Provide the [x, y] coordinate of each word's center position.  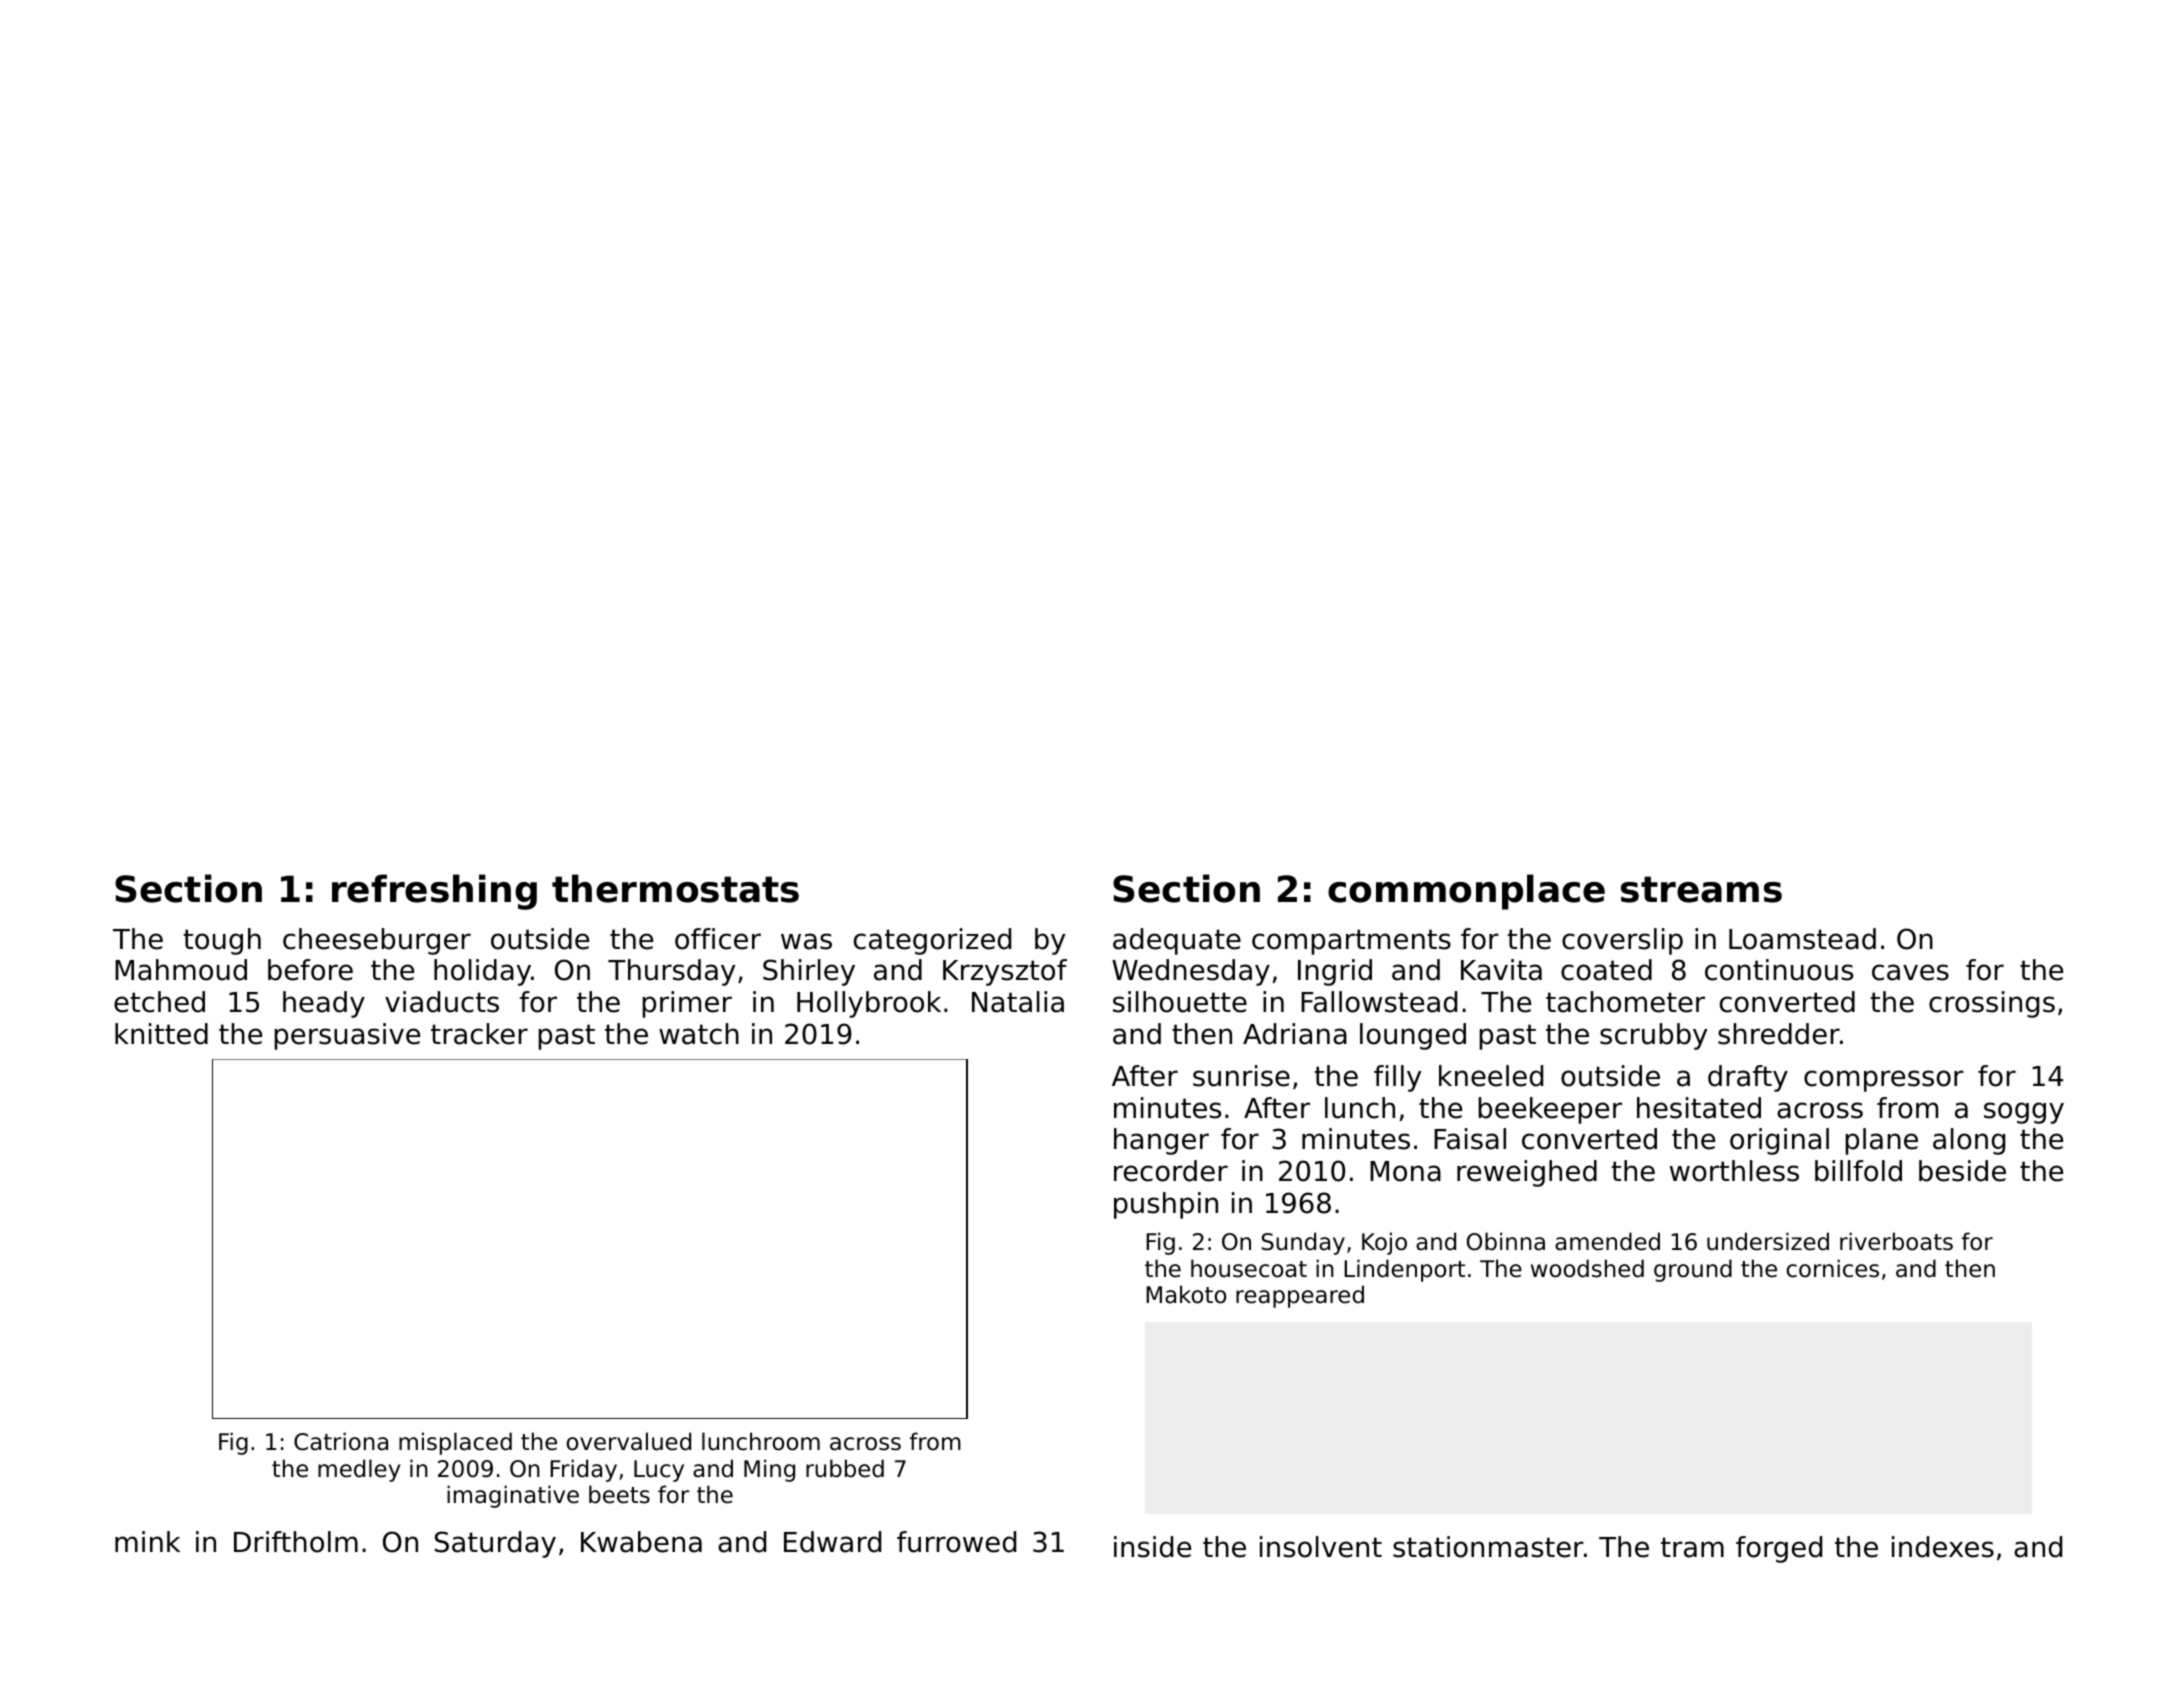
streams [1701, 889]
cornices [1833, 1268]
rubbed [845, 1468]
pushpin [1166, 1205]
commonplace [1466, 892]
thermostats [675, 888]
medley [359, 1470]
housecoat [1249, 1268]
